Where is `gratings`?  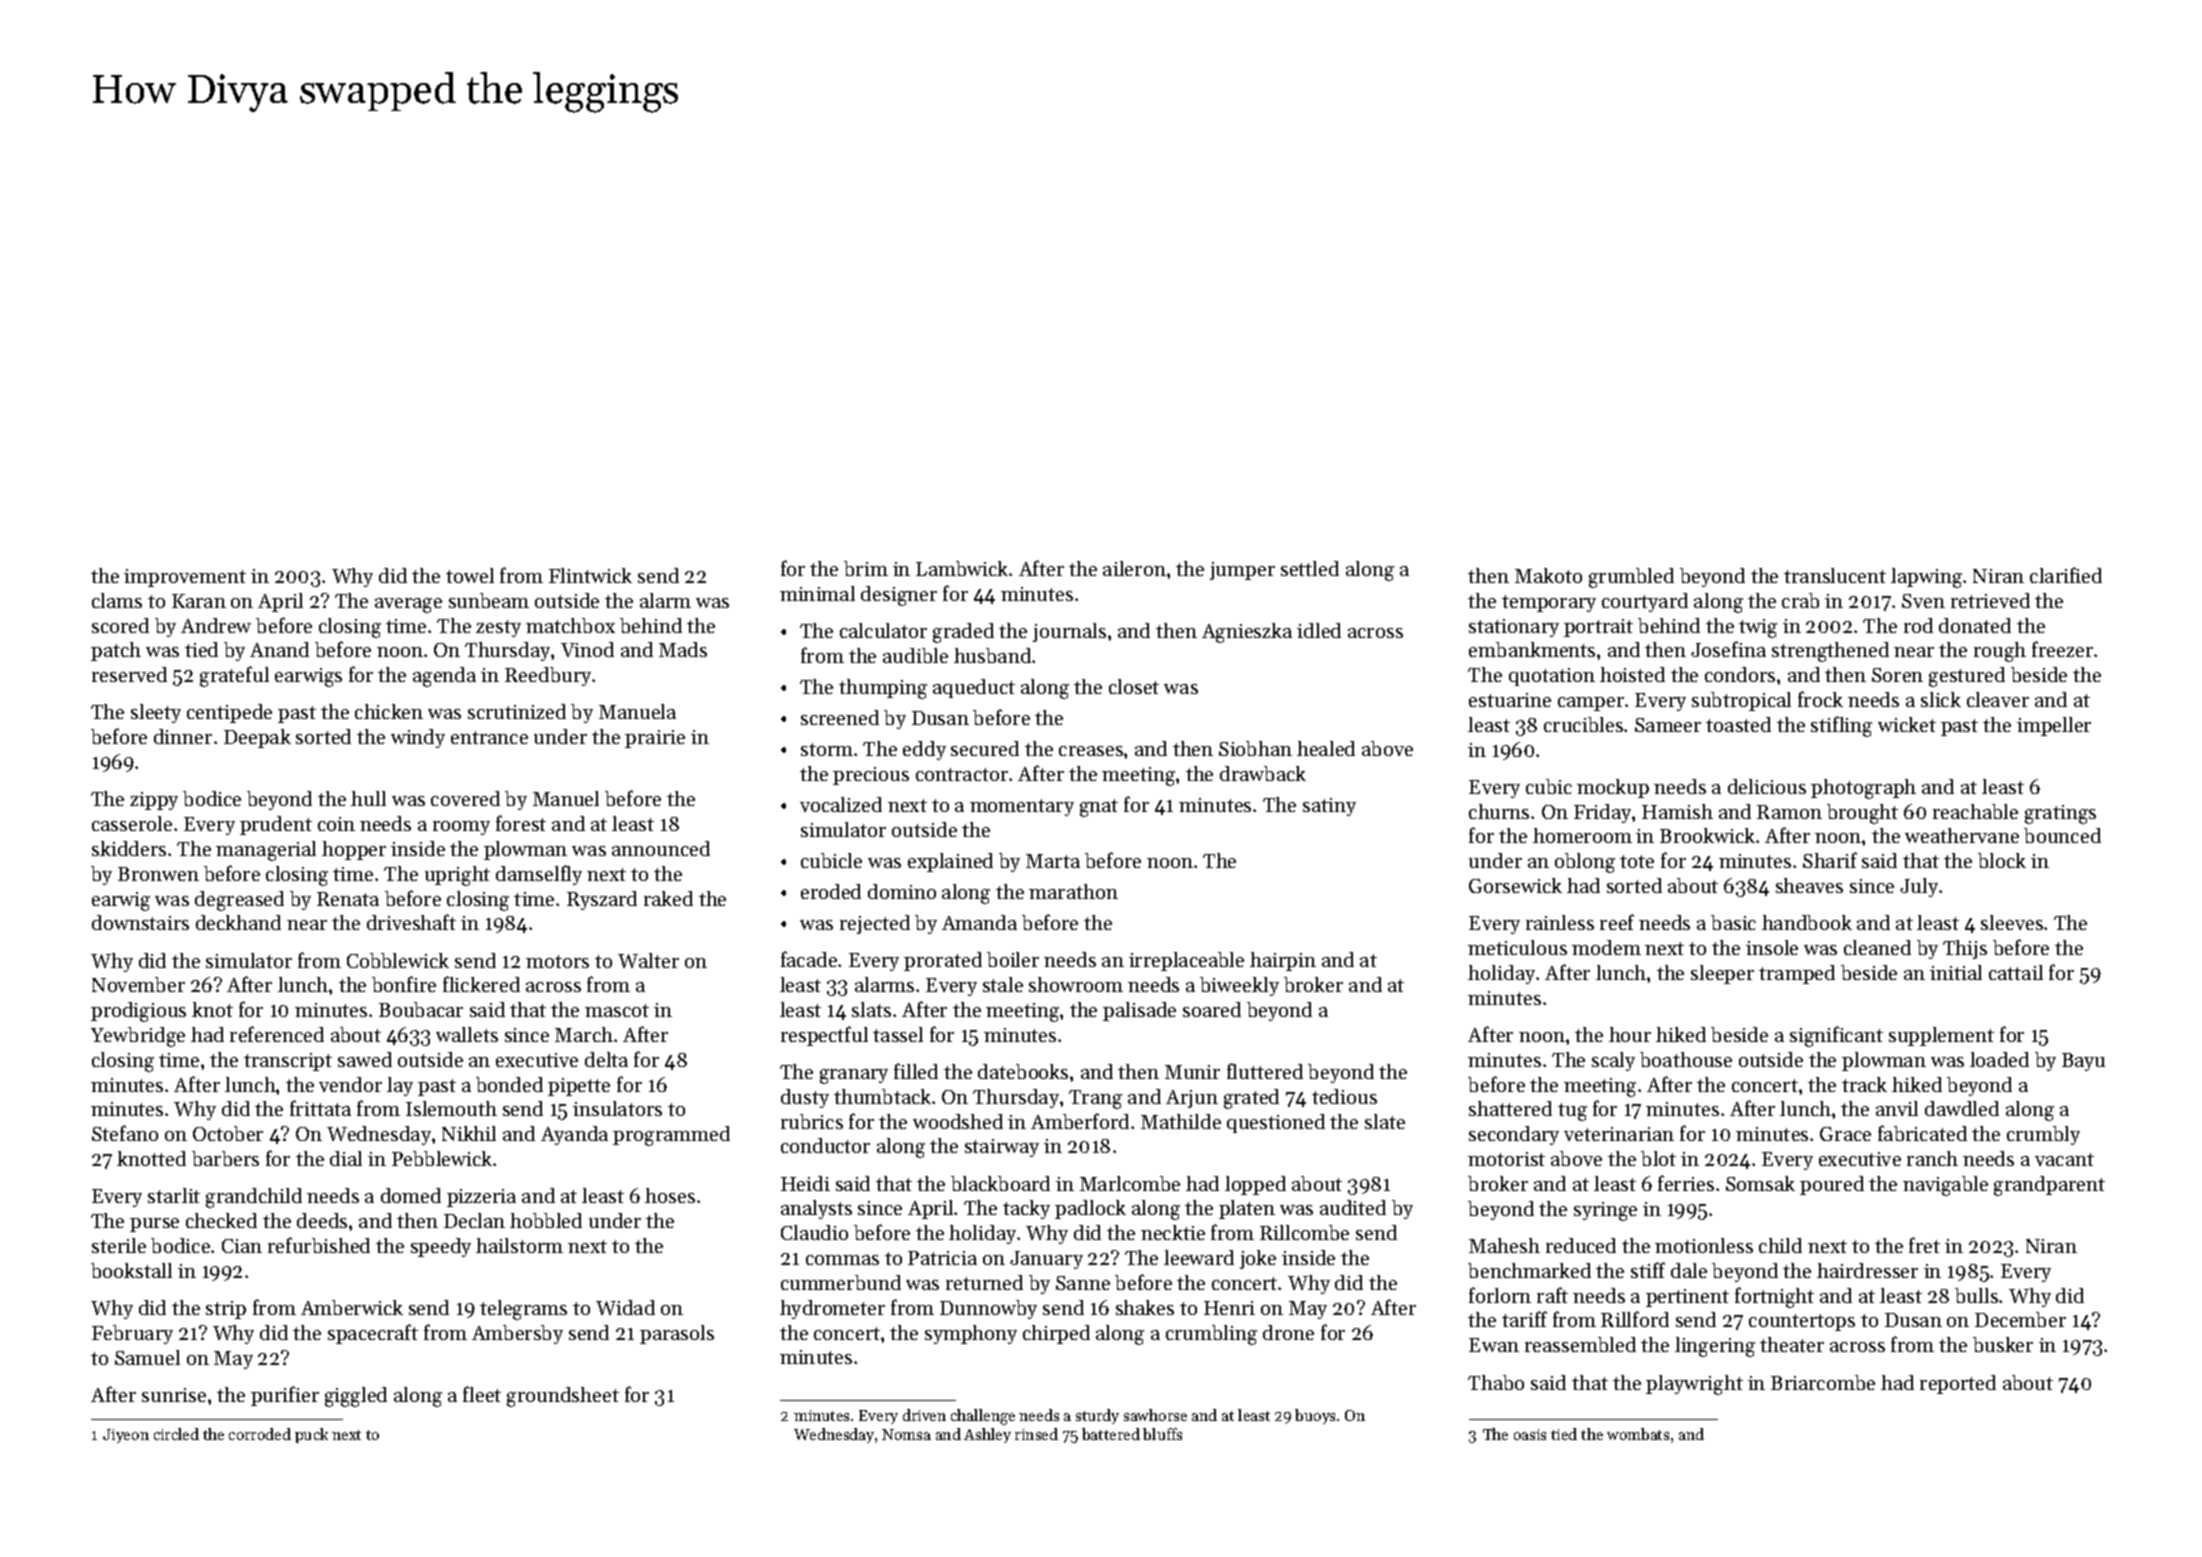 gratings is located at coordinates (2060, 814).
